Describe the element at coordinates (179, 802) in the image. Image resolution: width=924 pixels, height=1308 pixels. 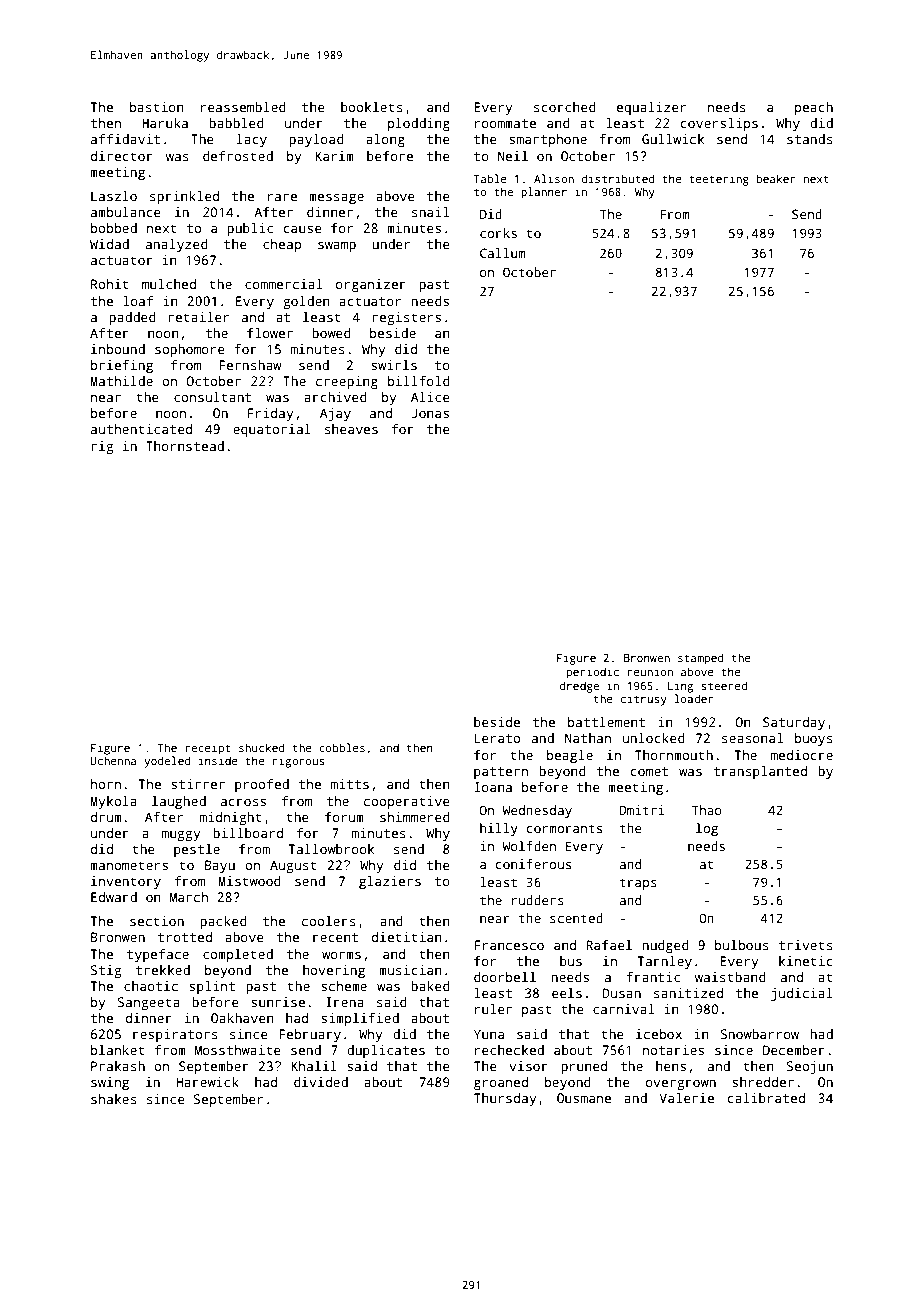
I see `laughed` at that location.
